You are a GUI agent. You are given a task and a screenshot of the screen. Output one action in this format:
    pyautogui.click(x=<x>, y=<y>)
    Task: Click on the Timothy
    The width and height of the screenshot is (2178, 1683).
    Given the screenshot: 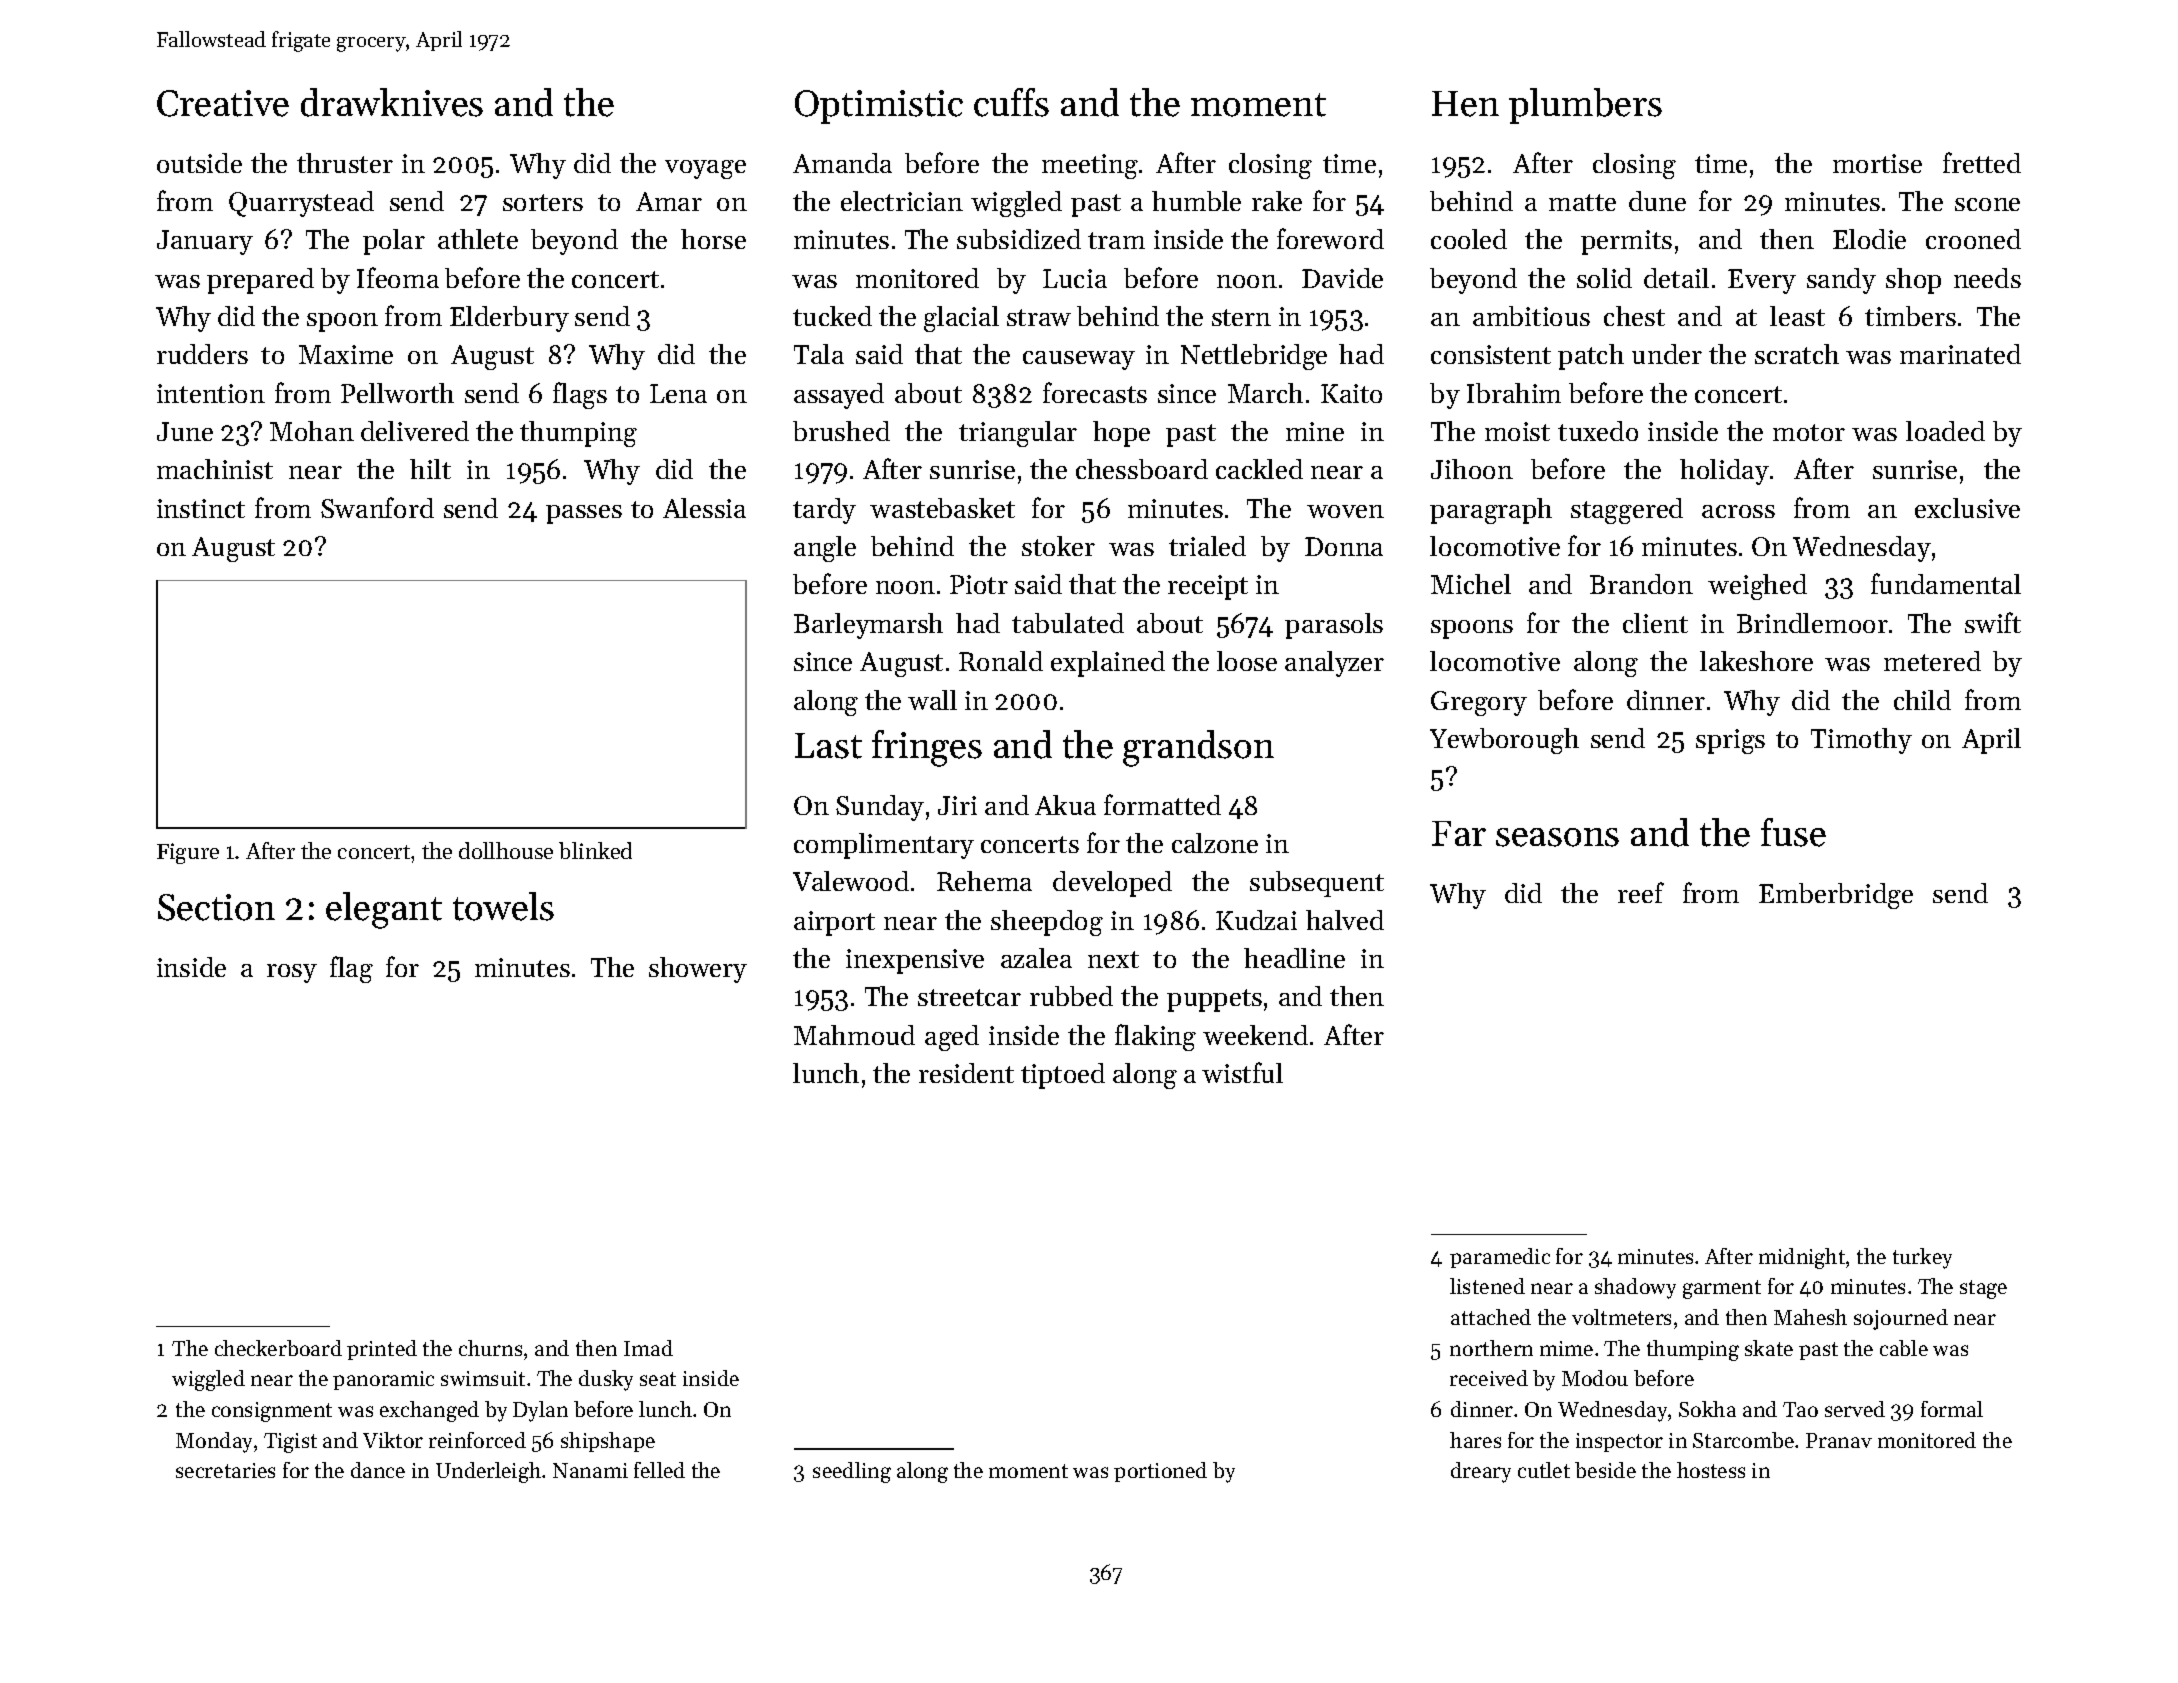 What is the action you would take?
    pyautogui.click(x=1861, y=741)
